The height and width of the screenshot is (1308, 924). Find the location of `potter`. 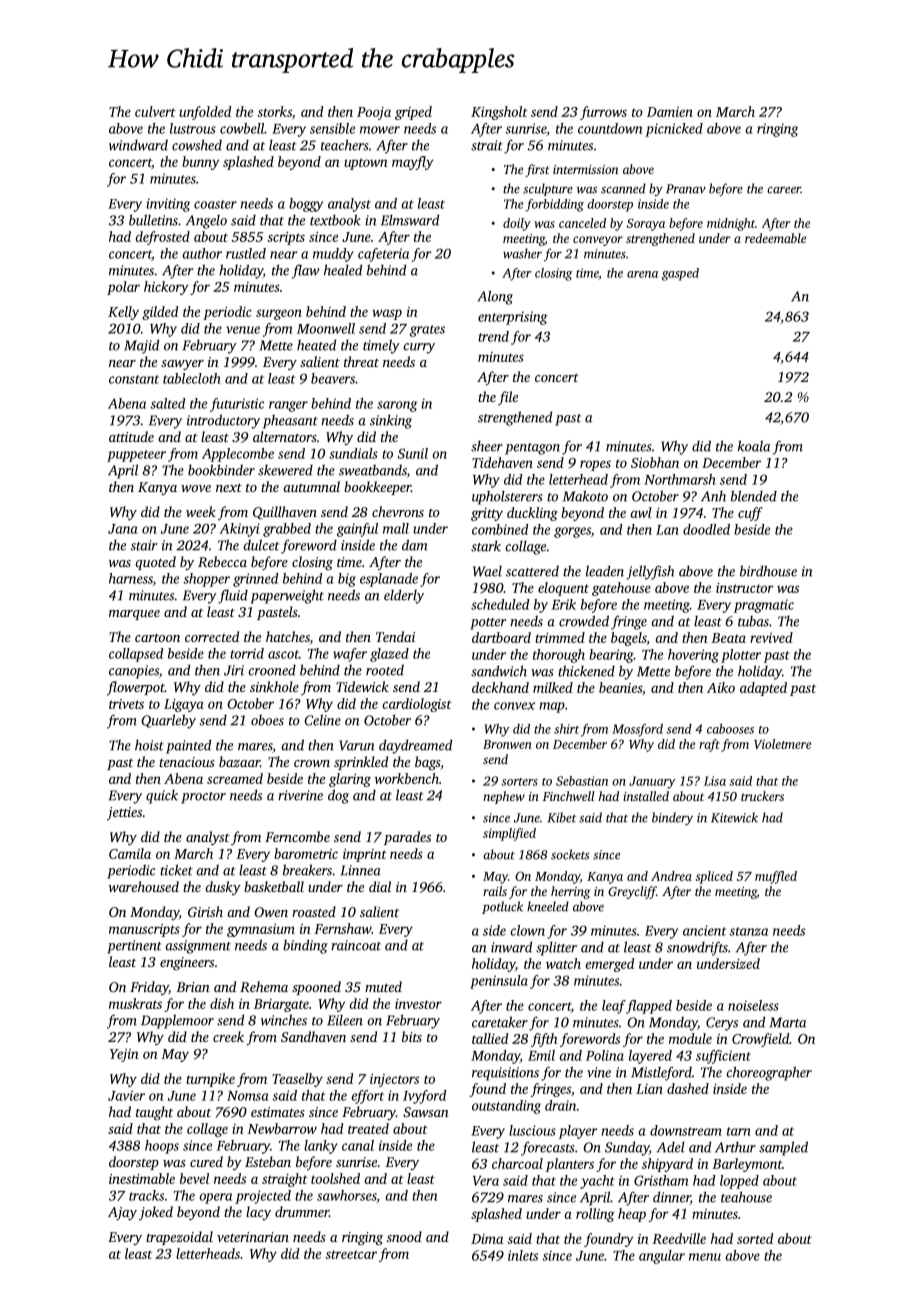

potter is located at coordinates (488, 624).
